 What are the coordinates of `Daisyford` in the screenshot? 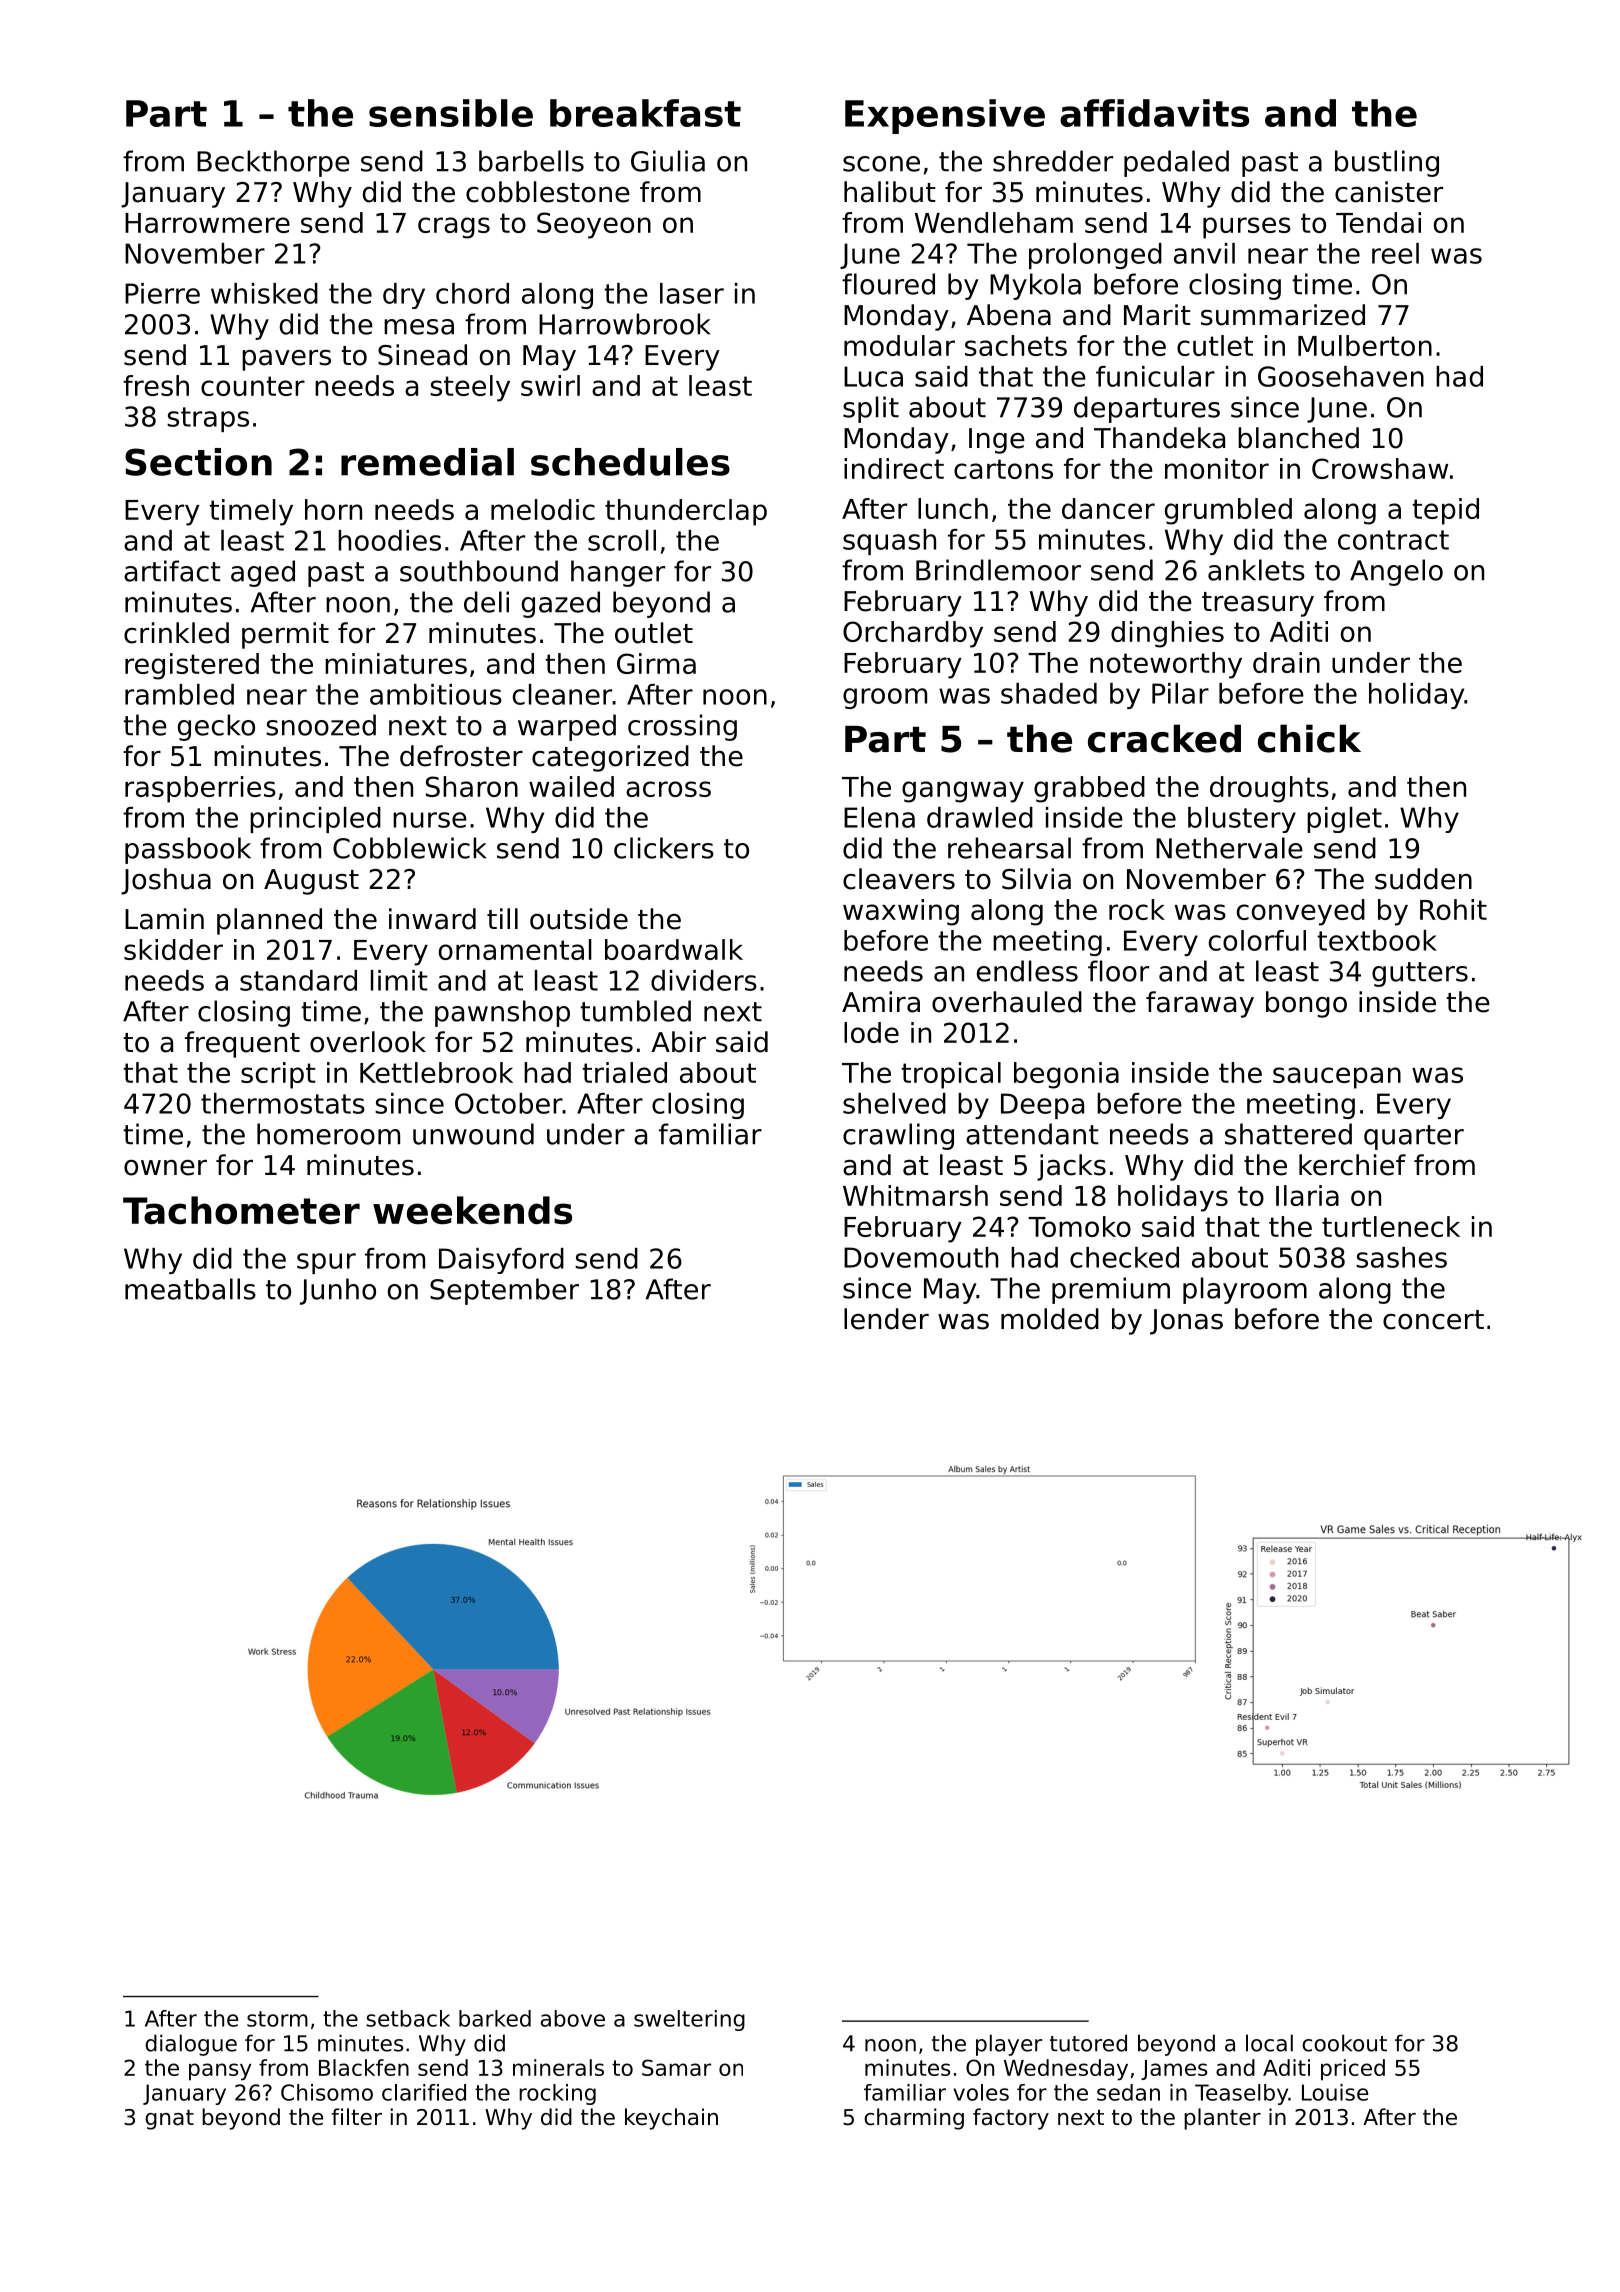 It's located at (501, 1261).
